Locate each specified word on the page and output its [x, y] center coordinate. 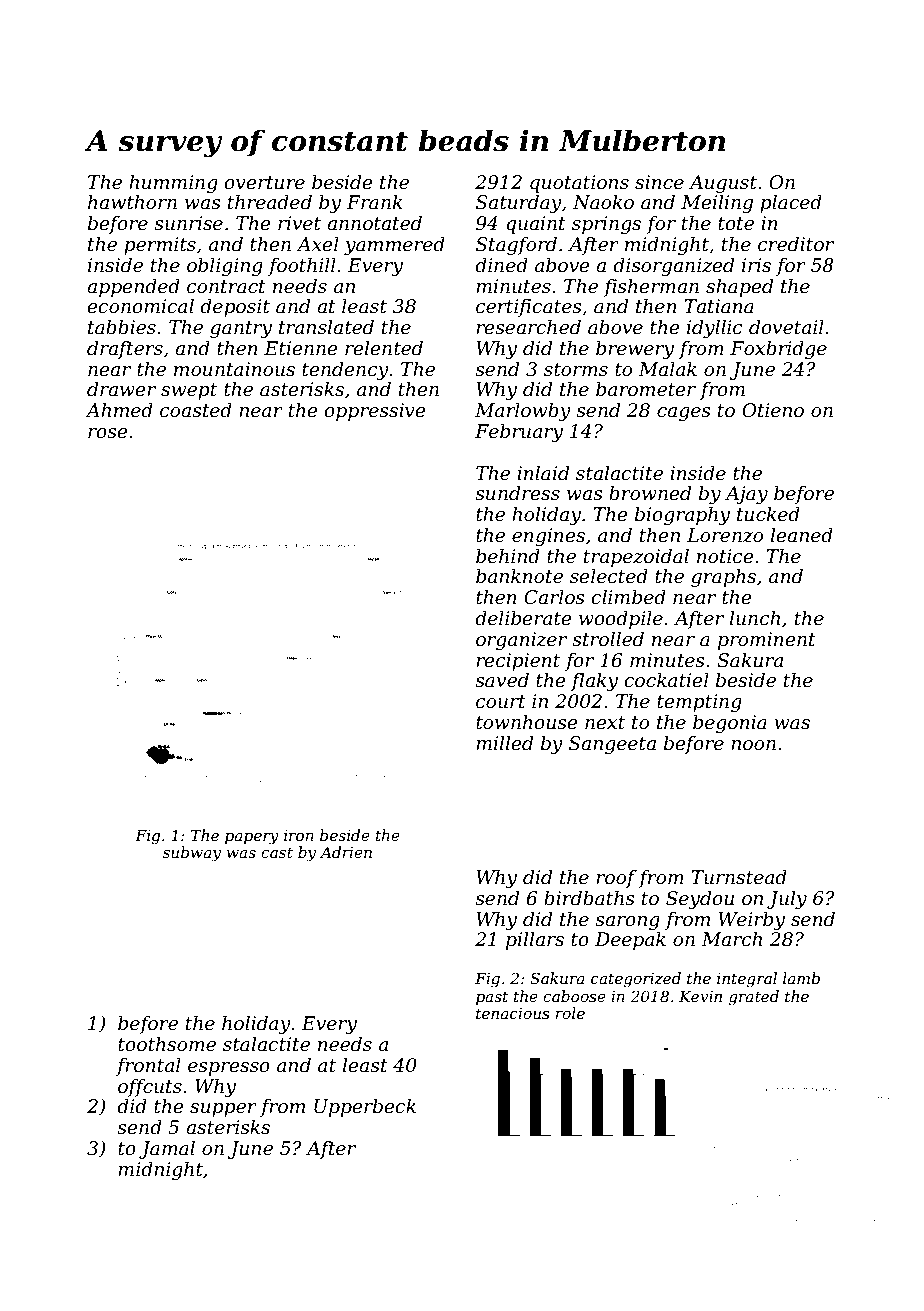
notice [725, 556]
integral [747, 980]
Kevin [700, 996]
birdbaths [589, 898]
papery [252, 839]
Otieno [773, 410]
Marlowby [523, 411]
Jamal [167, 1149]
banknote [519, 576]
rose [108, 433]
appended [133, 287]
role [570, 1013]
